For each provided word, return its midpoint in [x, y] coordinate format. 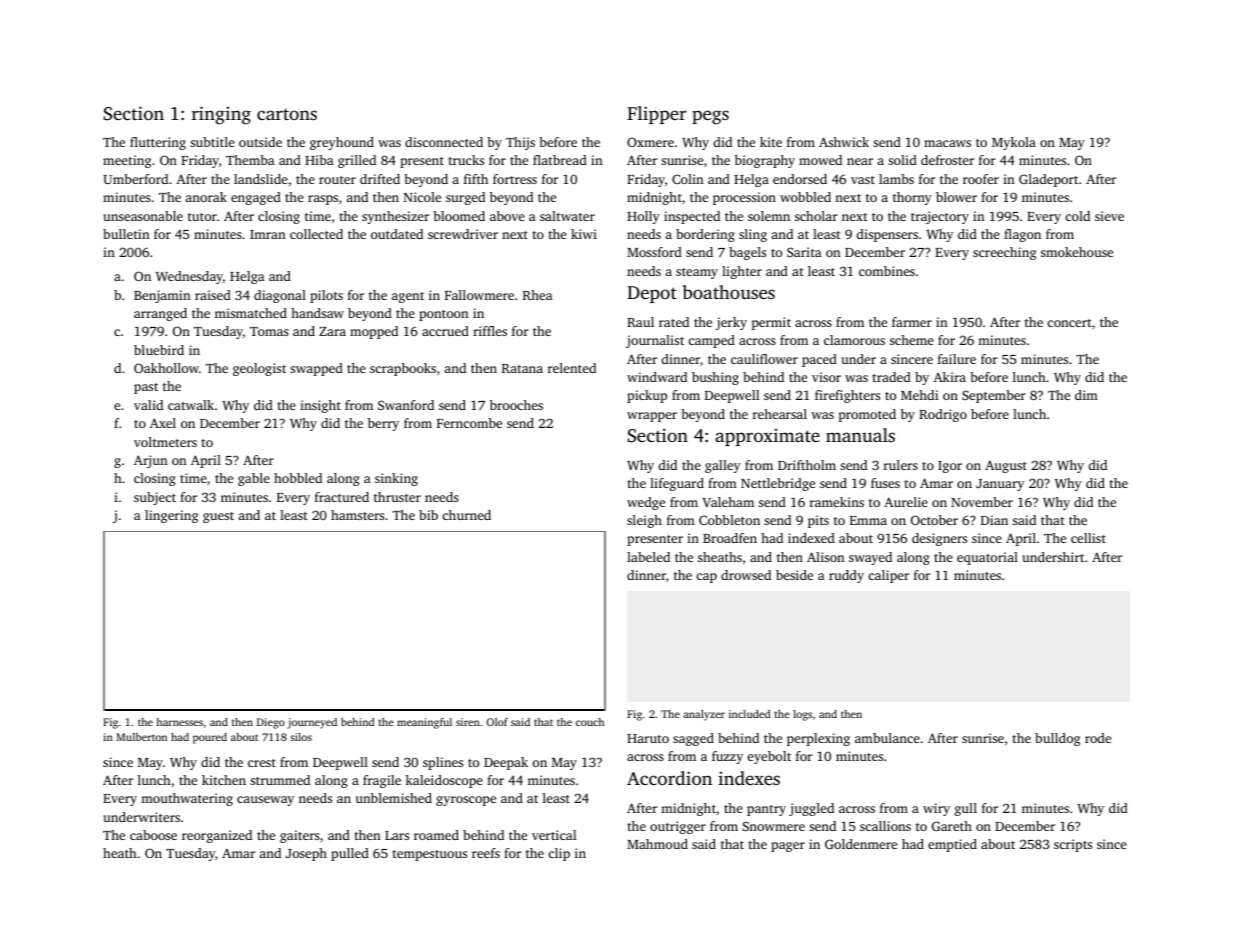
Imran [267, 234]
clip [559, 854]
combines [887, 271]
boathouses [729, 292]
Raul [640, 322]
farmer [912, 322]
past [146, 388]
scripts [1073, 845]
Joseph [306, 854]
